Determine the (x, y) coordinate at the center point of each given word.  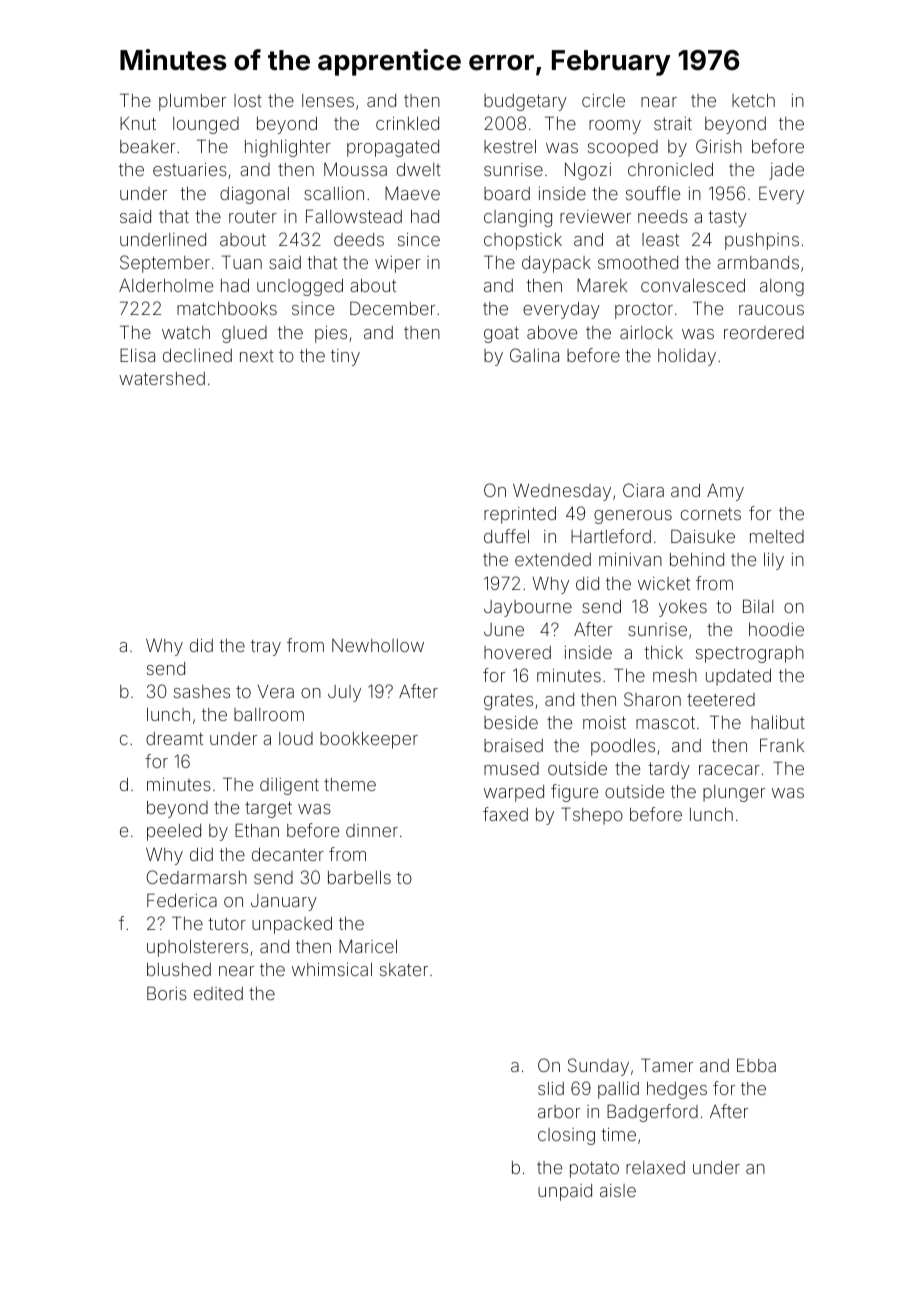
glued (244, 334)
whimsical (332, 969)
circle (603, 100)
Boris (167, 993)
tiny (345, 357)
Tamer (667, 1065)
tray (266, 648)
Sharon (652, 699)
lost (248, 100)
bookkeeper (369, 740)
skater (404, 969)
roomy (615, 127)
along (782, 287)
